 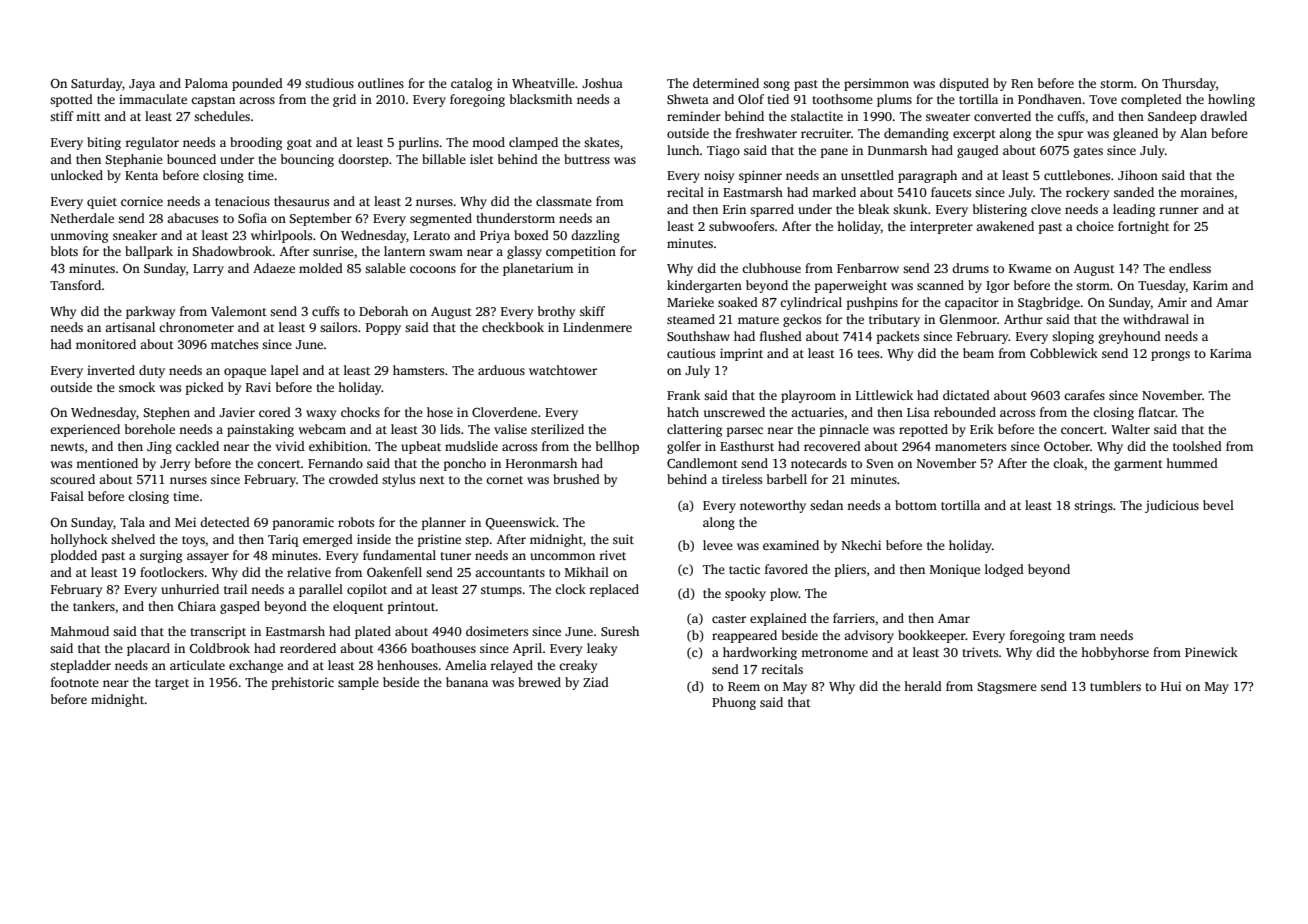 What do you see at coordinates (1211, 652) in the page?
I see `Pinewick` at bounding box center [1211, 652].
